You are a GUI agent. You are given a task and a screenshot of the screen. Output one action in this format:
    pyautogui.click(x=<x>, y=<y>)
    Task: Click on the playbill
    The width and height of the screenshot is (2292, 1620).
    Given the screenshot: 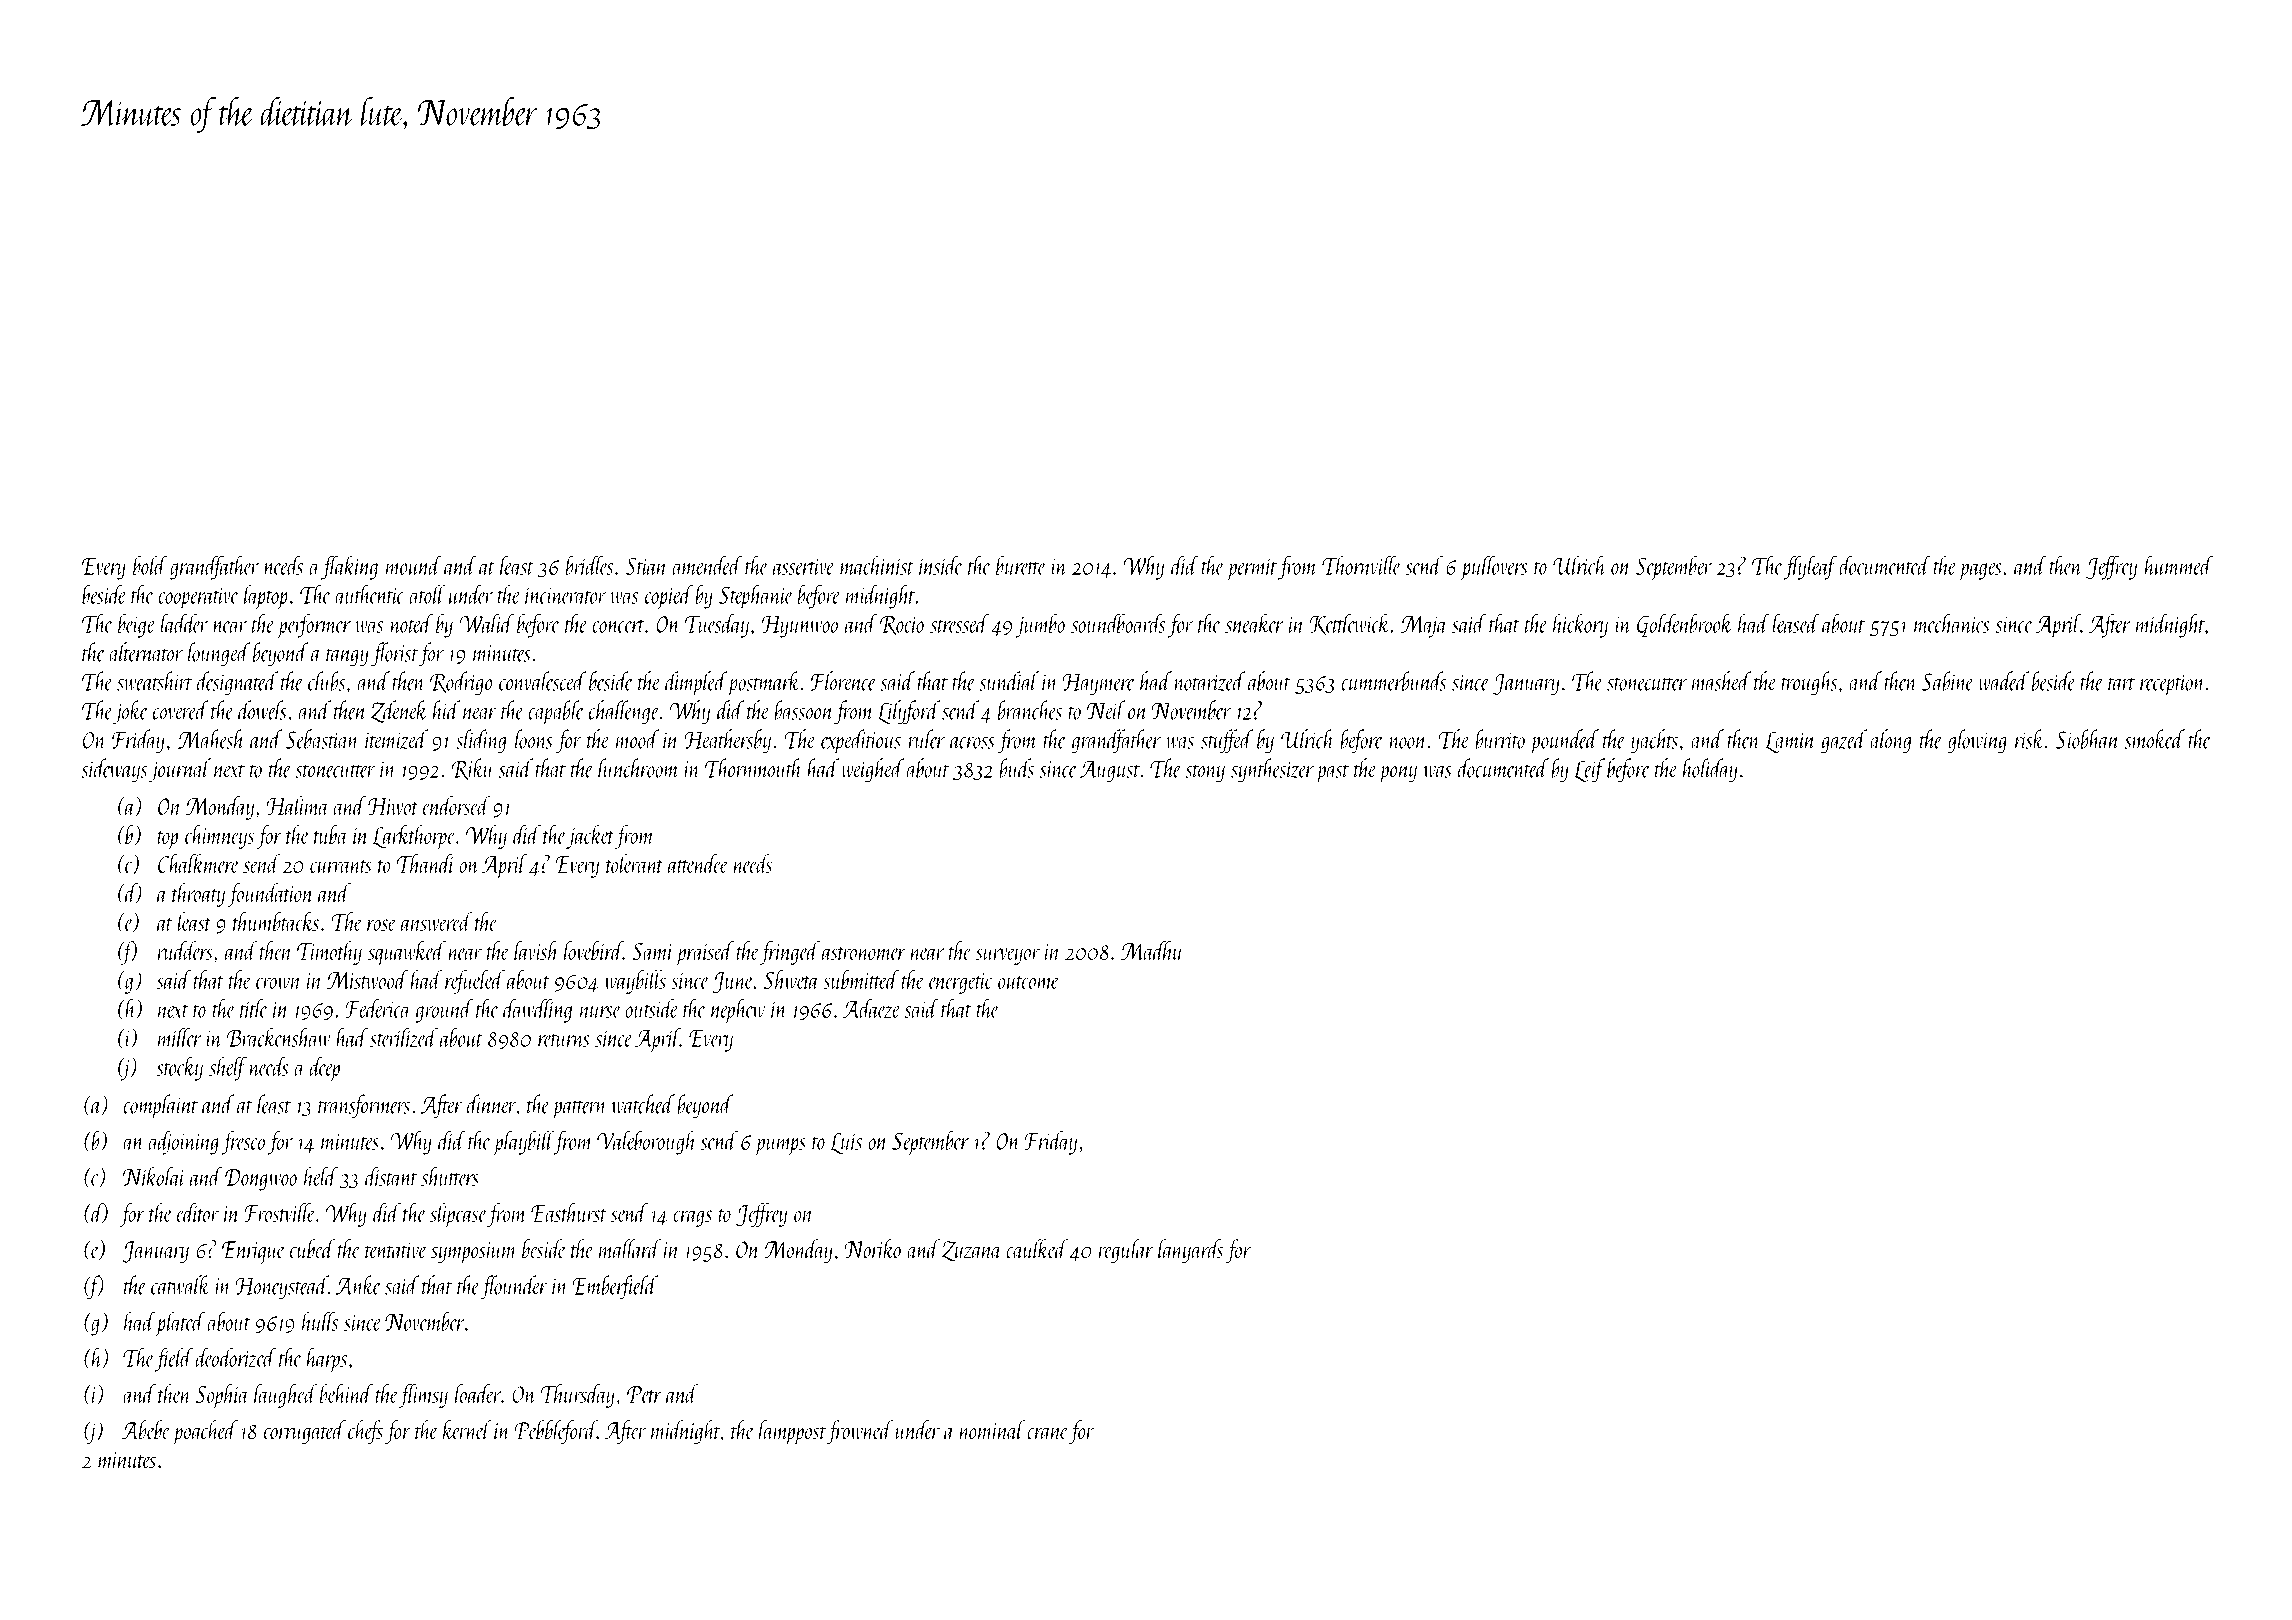 What is the action you would take?
    pyautogui.click(x=523, y=1143)
